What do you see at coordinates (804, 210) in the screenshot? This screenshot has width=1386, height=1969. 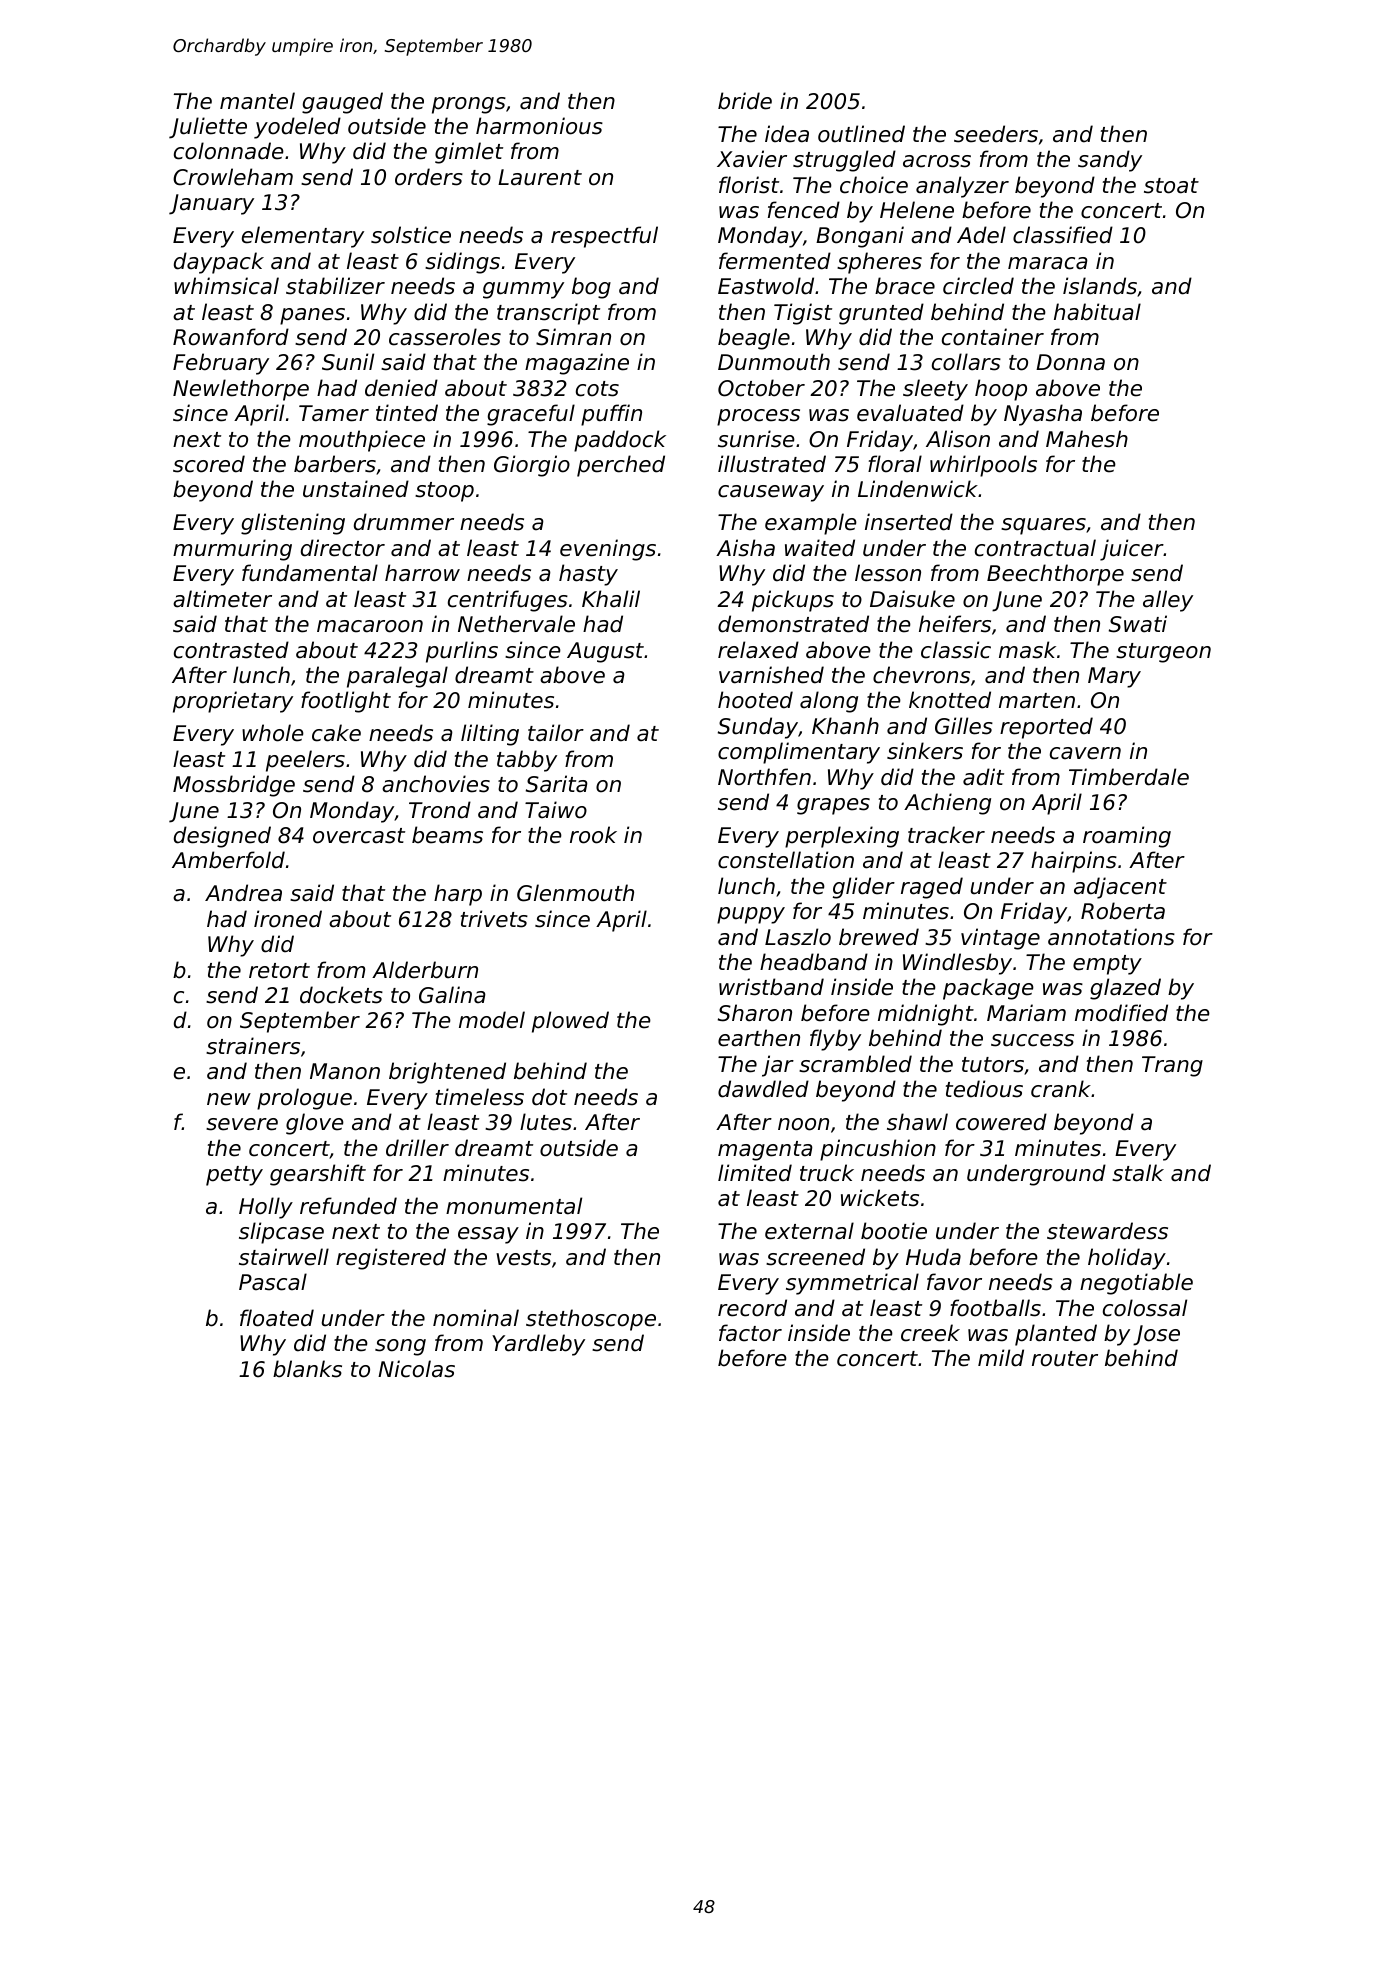 I see `fenced` at bounding box center [804, 210].
